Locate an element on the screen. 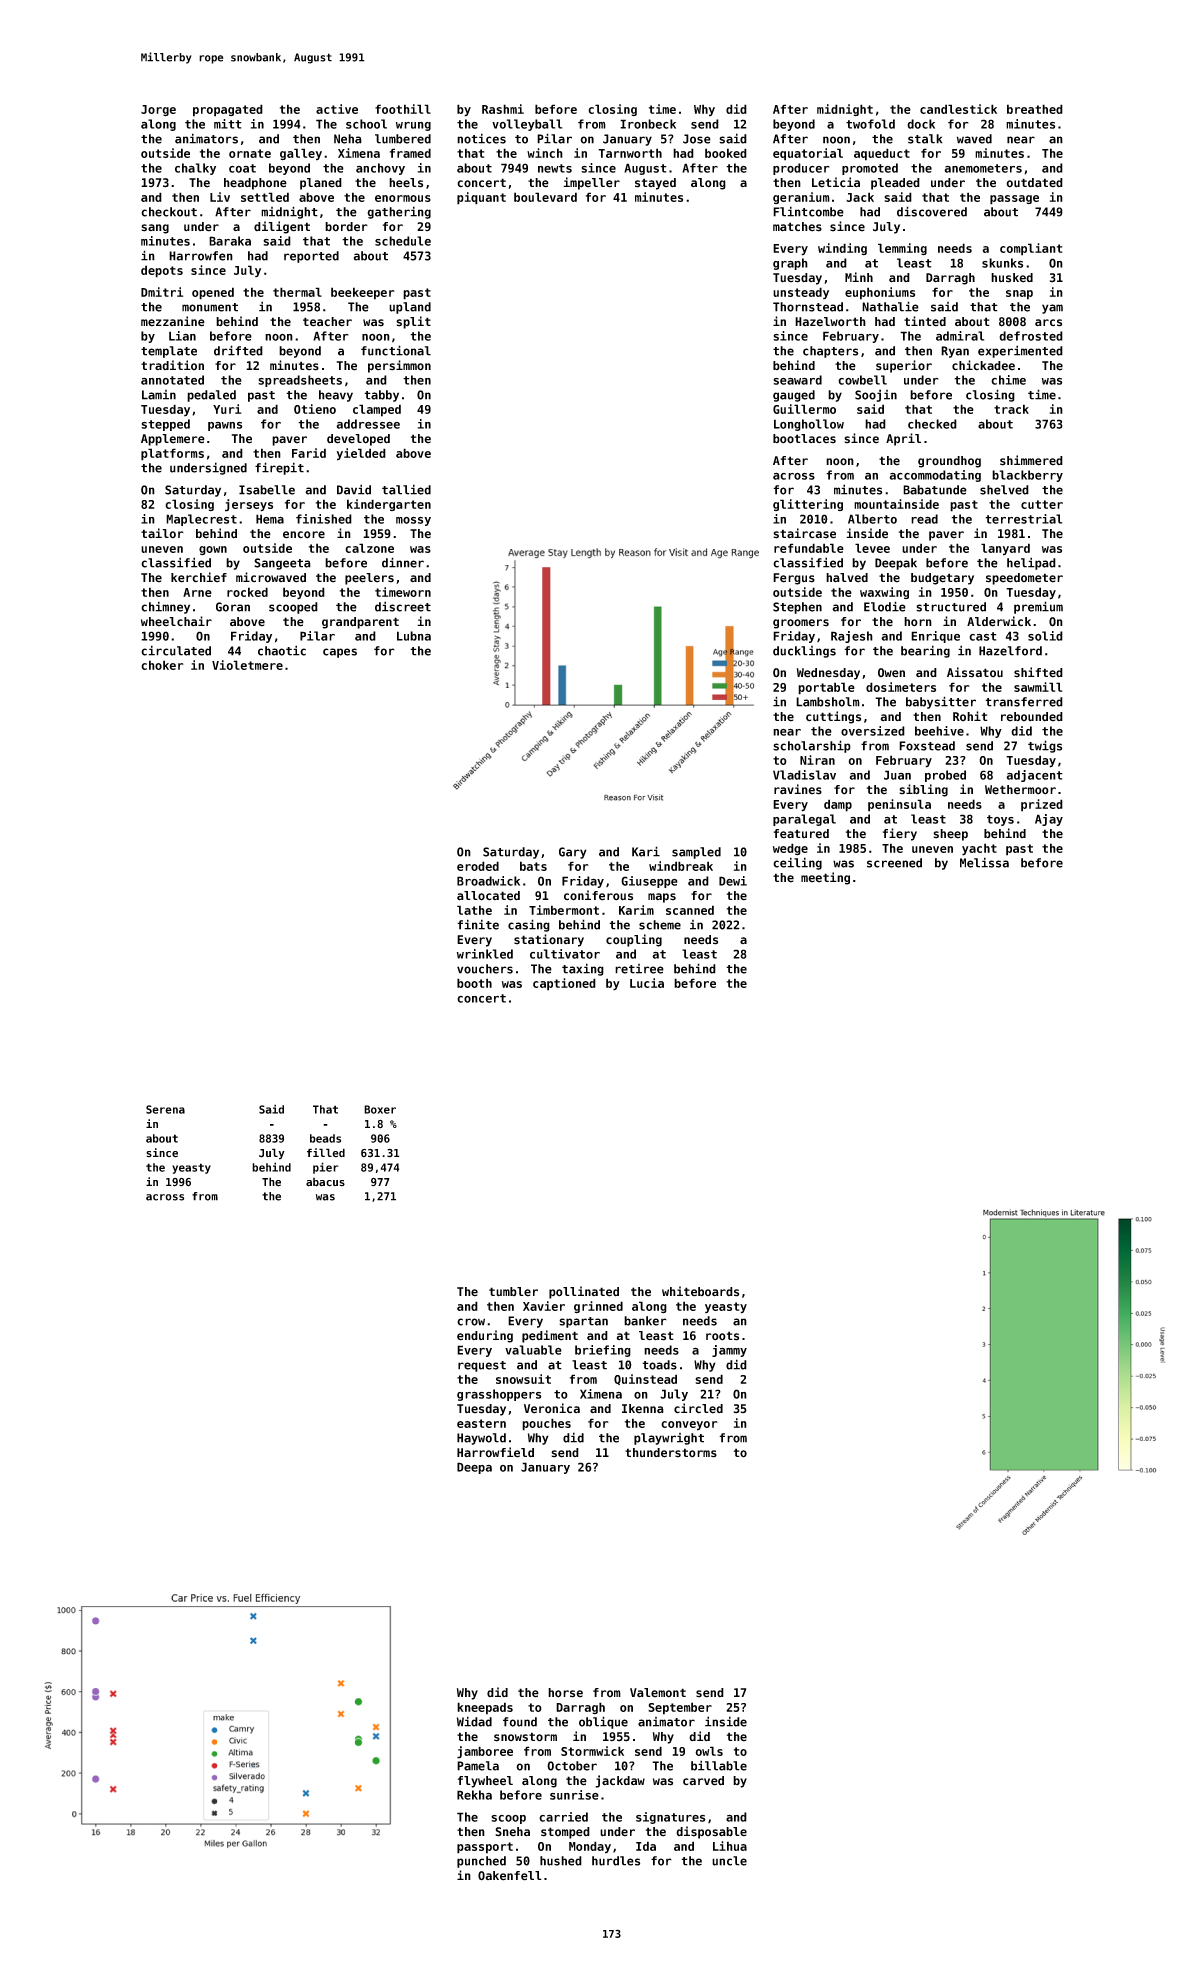 This screenshot has width=1204, height=1982. structured is located at coordinates (951, 607).
